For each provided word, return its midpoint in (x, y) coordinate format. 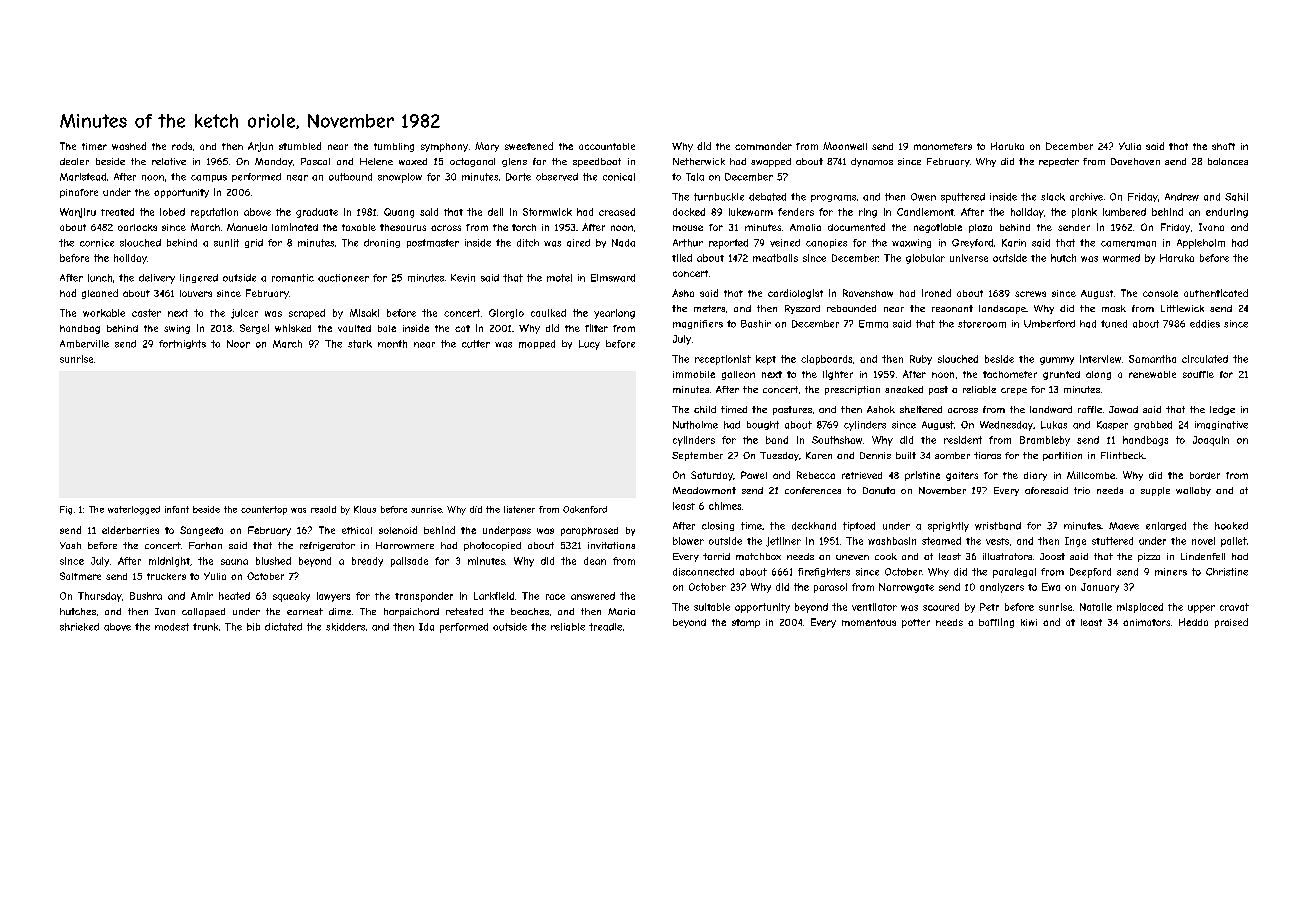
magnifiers (698, 324)
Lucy (589, 345)
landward (1051, 409)
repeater (1059, 162)
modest (172, 627)
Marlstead (83, 177)
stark (360, 344)
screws (1030, 294)
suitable (712, 607)
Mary (487, 147)
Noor (238, 344)
